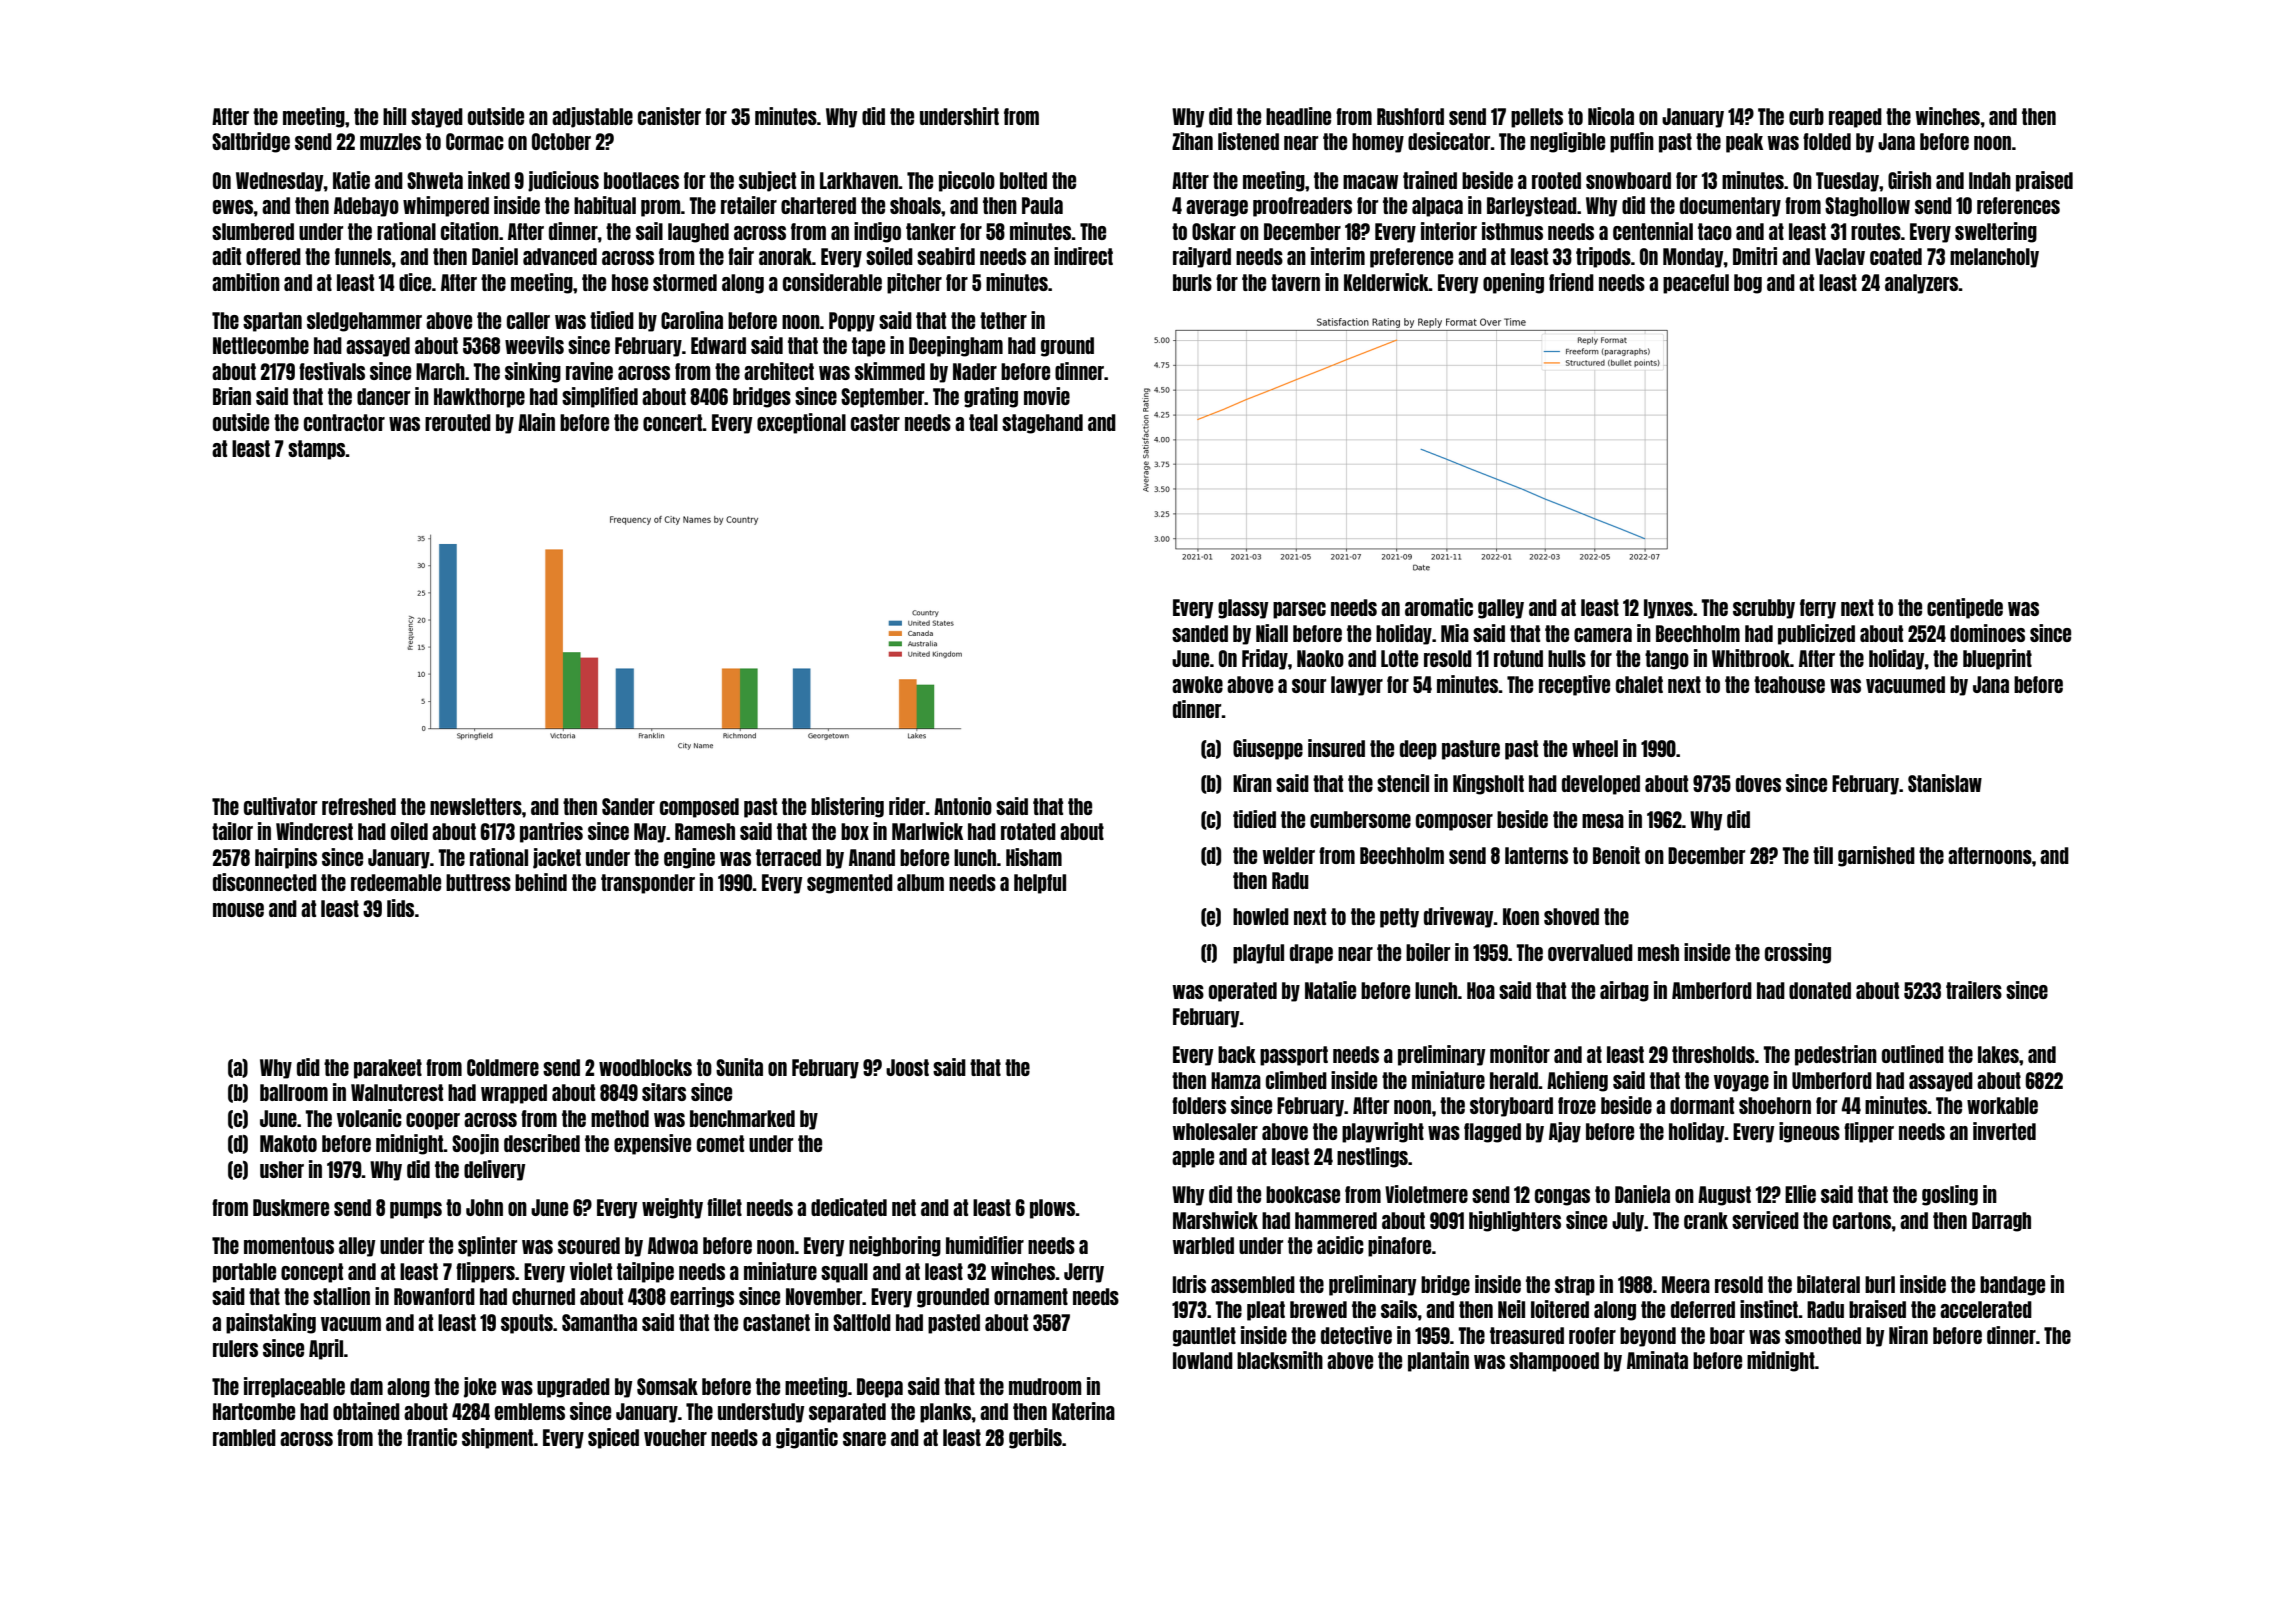 The height and width of the screenshot is (1620, 2292). Describe the element at coordinates (291, 1207) in the screenshot. I see `Duskmere` at that location.
